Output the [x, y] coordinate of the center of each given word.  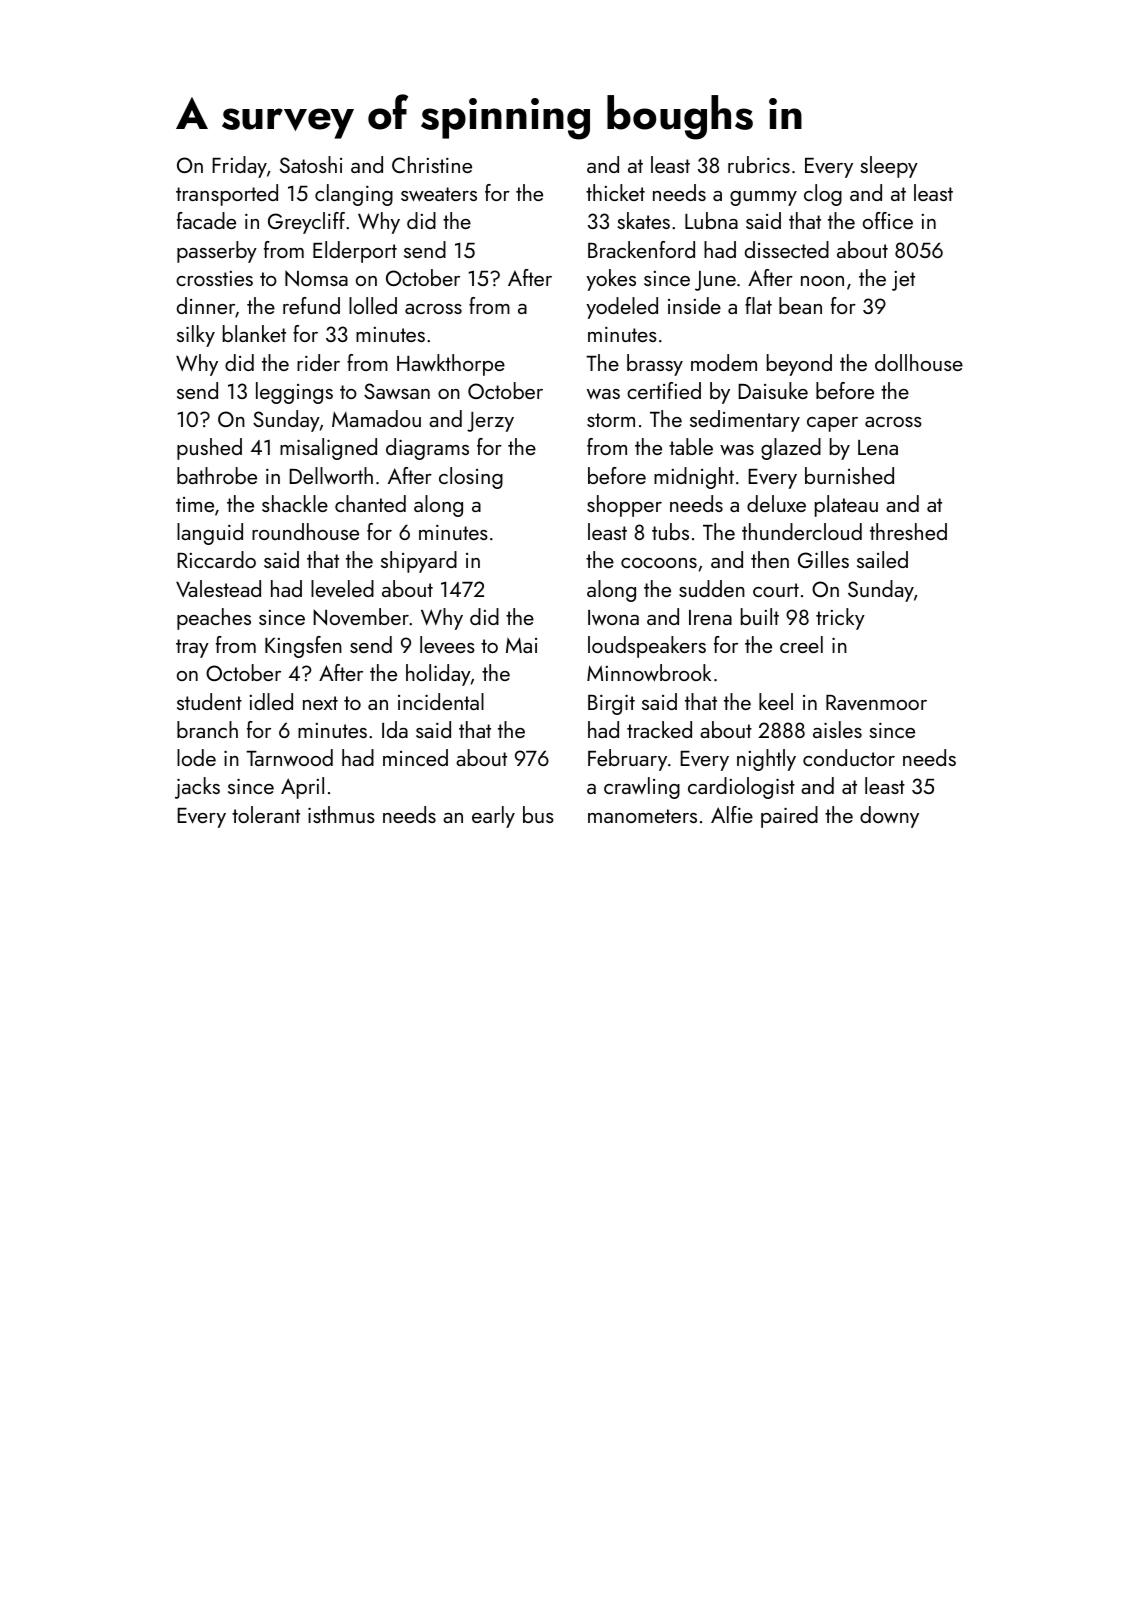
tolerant [266, 814]
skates [644, 220]
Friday [239, 167]
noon [822, 281]
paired [789, 817]
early [493, 817]
